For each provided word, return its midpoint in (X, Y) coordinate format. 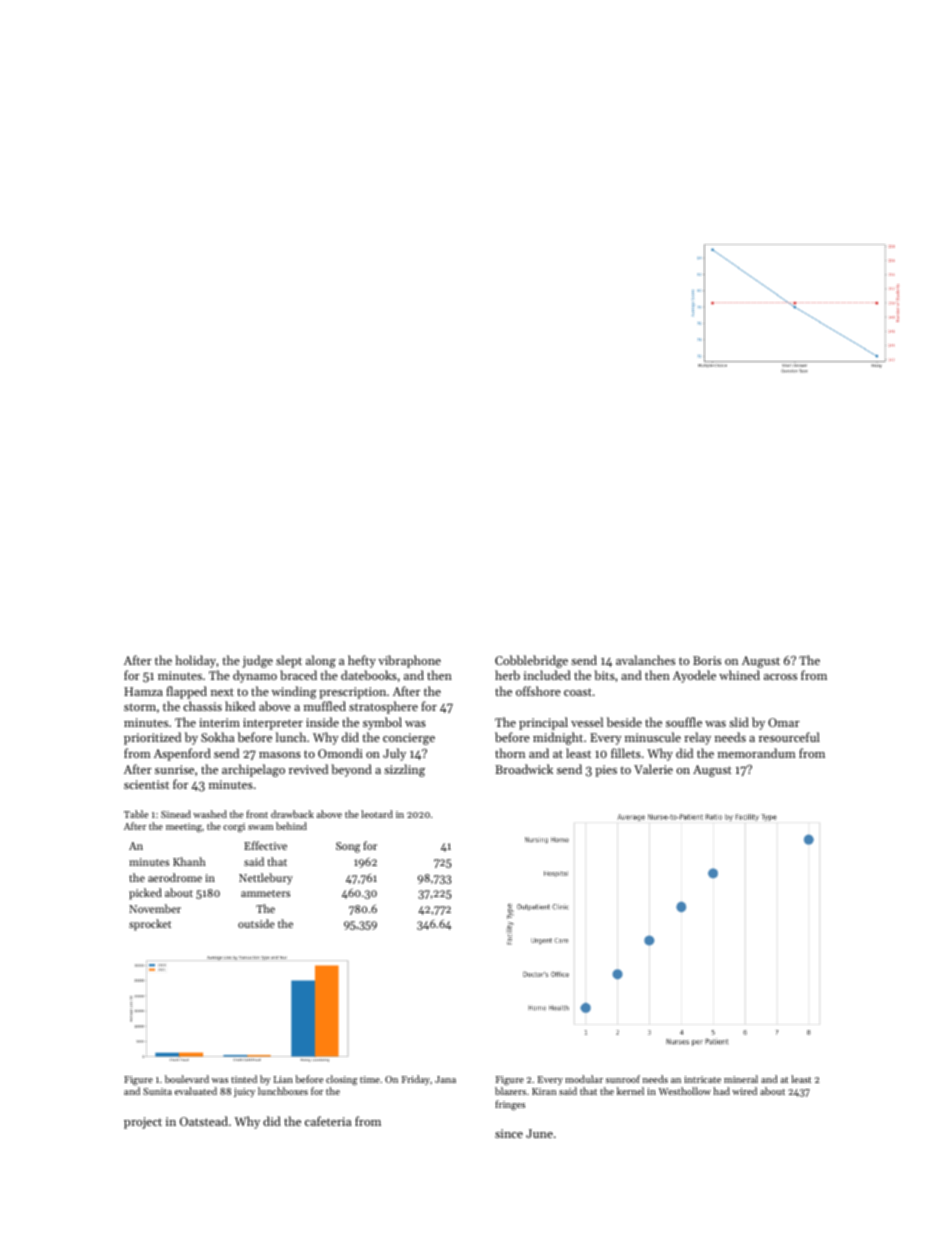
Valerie (653, 769)
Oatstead (204, 1121)
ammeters (265, 893)
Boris (707, 660)
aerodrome (175, 877)
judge (257, 661)
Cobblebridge (531, 661)
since (509, 1133)
